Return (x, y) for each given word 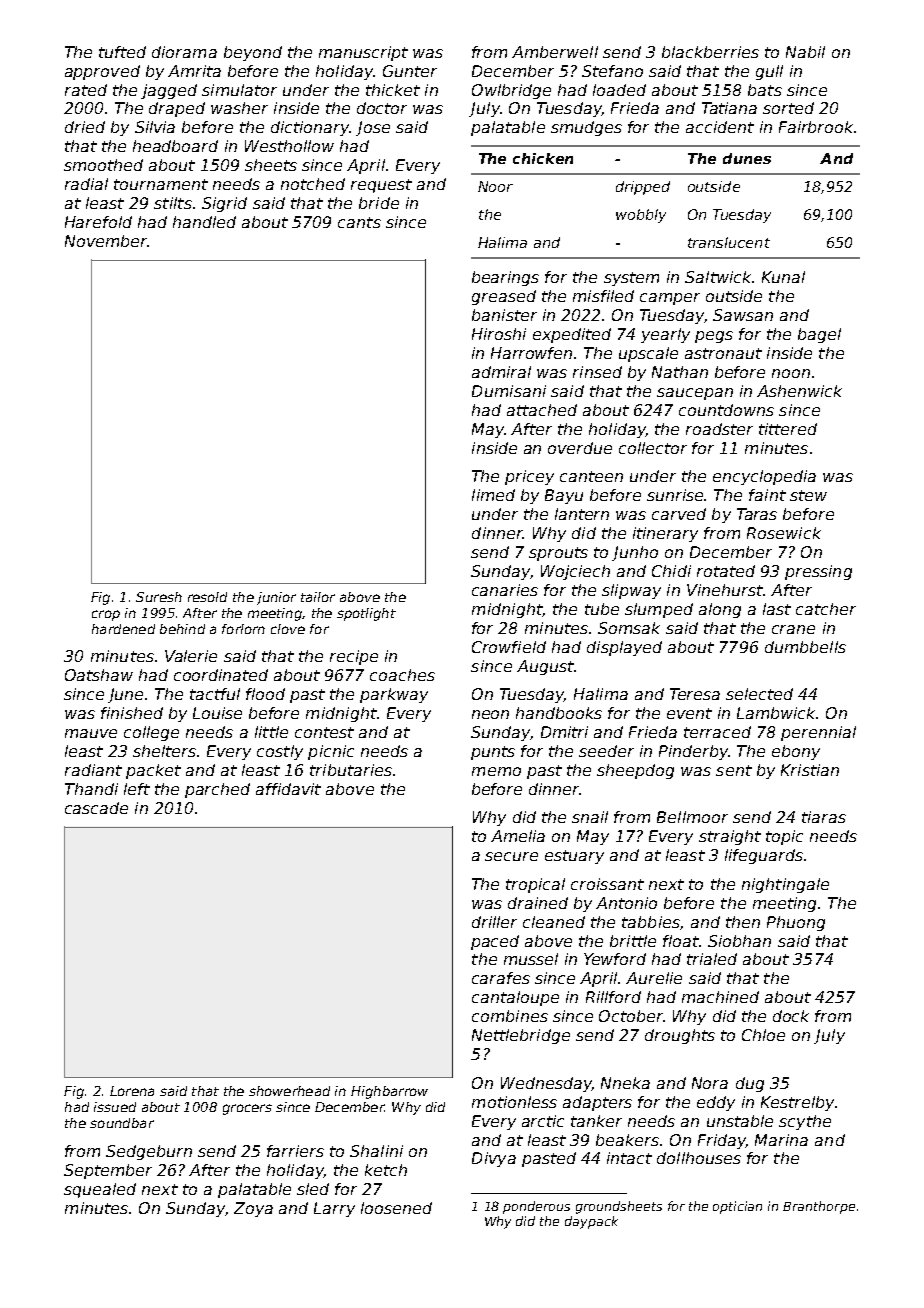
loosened (396, 1208)
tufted (122, 52)
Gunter (410, 71)
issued (115, 1107)
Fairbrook (816, 127)
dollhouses (699, 1158)
